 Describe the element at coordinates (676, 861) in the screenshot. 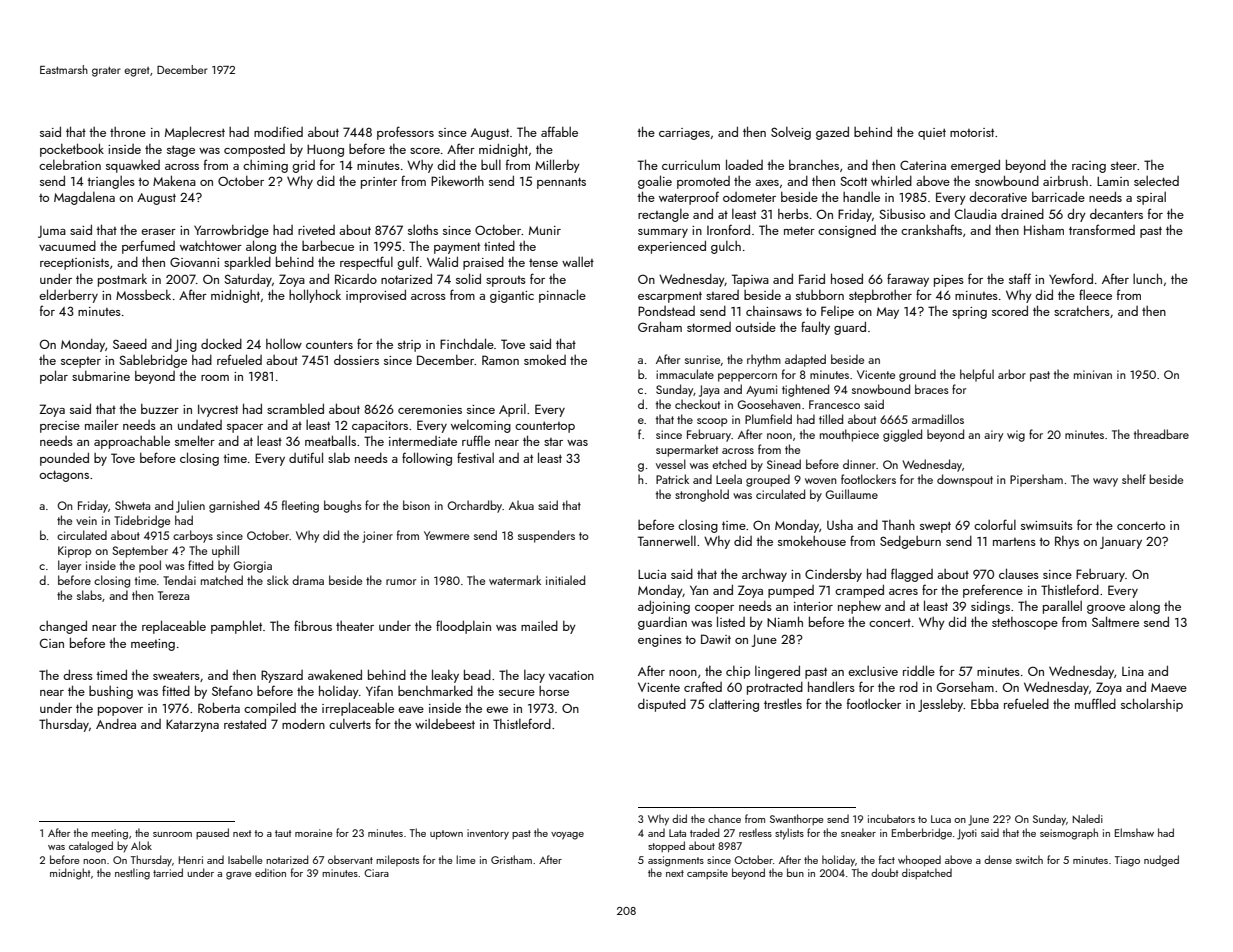

I see `assignments` at that location.
